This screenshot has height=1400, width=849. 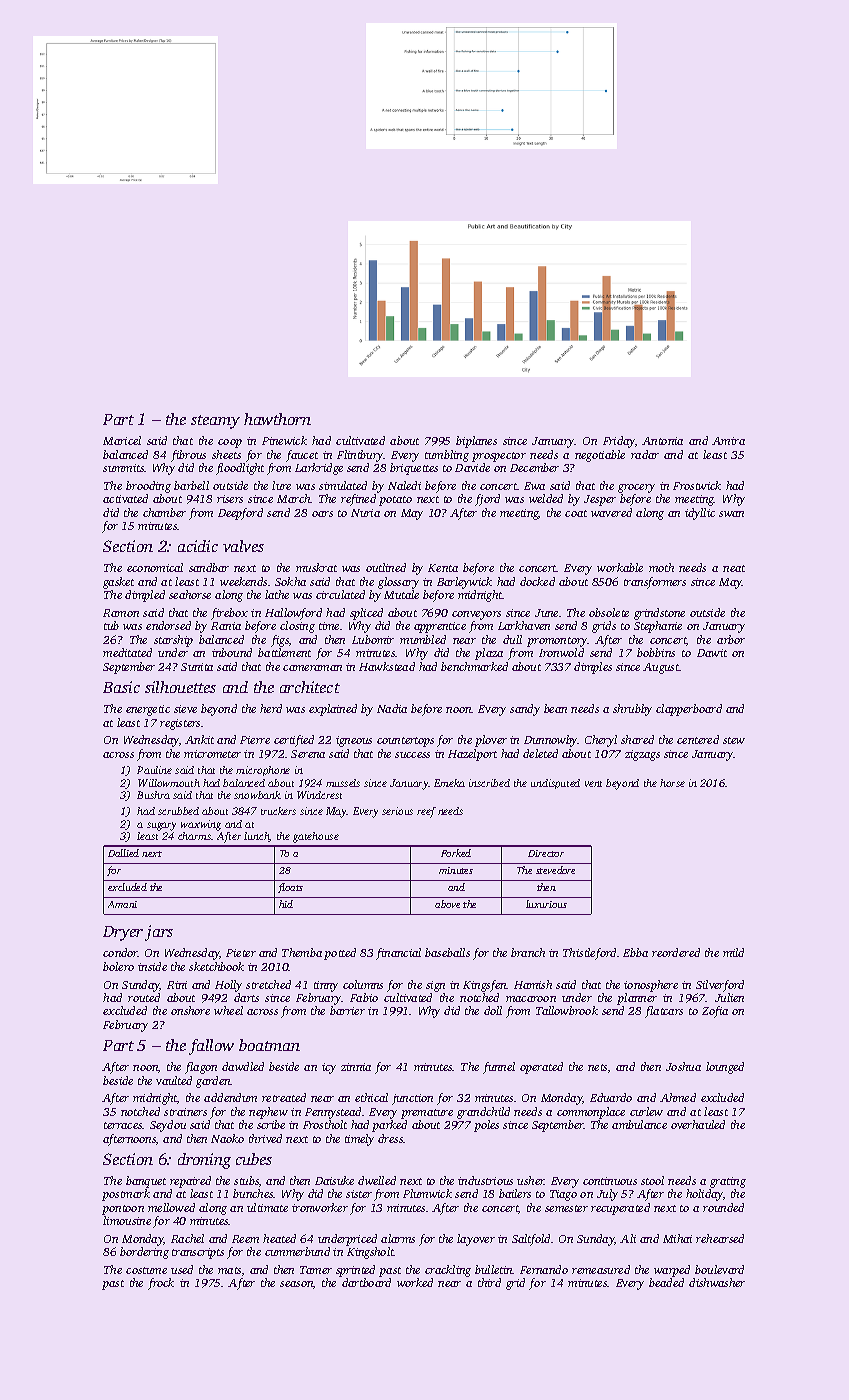 What do you see at coordinates (377, 1180) in the screenshot?
I see `dwelled` at bounding box center [377, 1180].
